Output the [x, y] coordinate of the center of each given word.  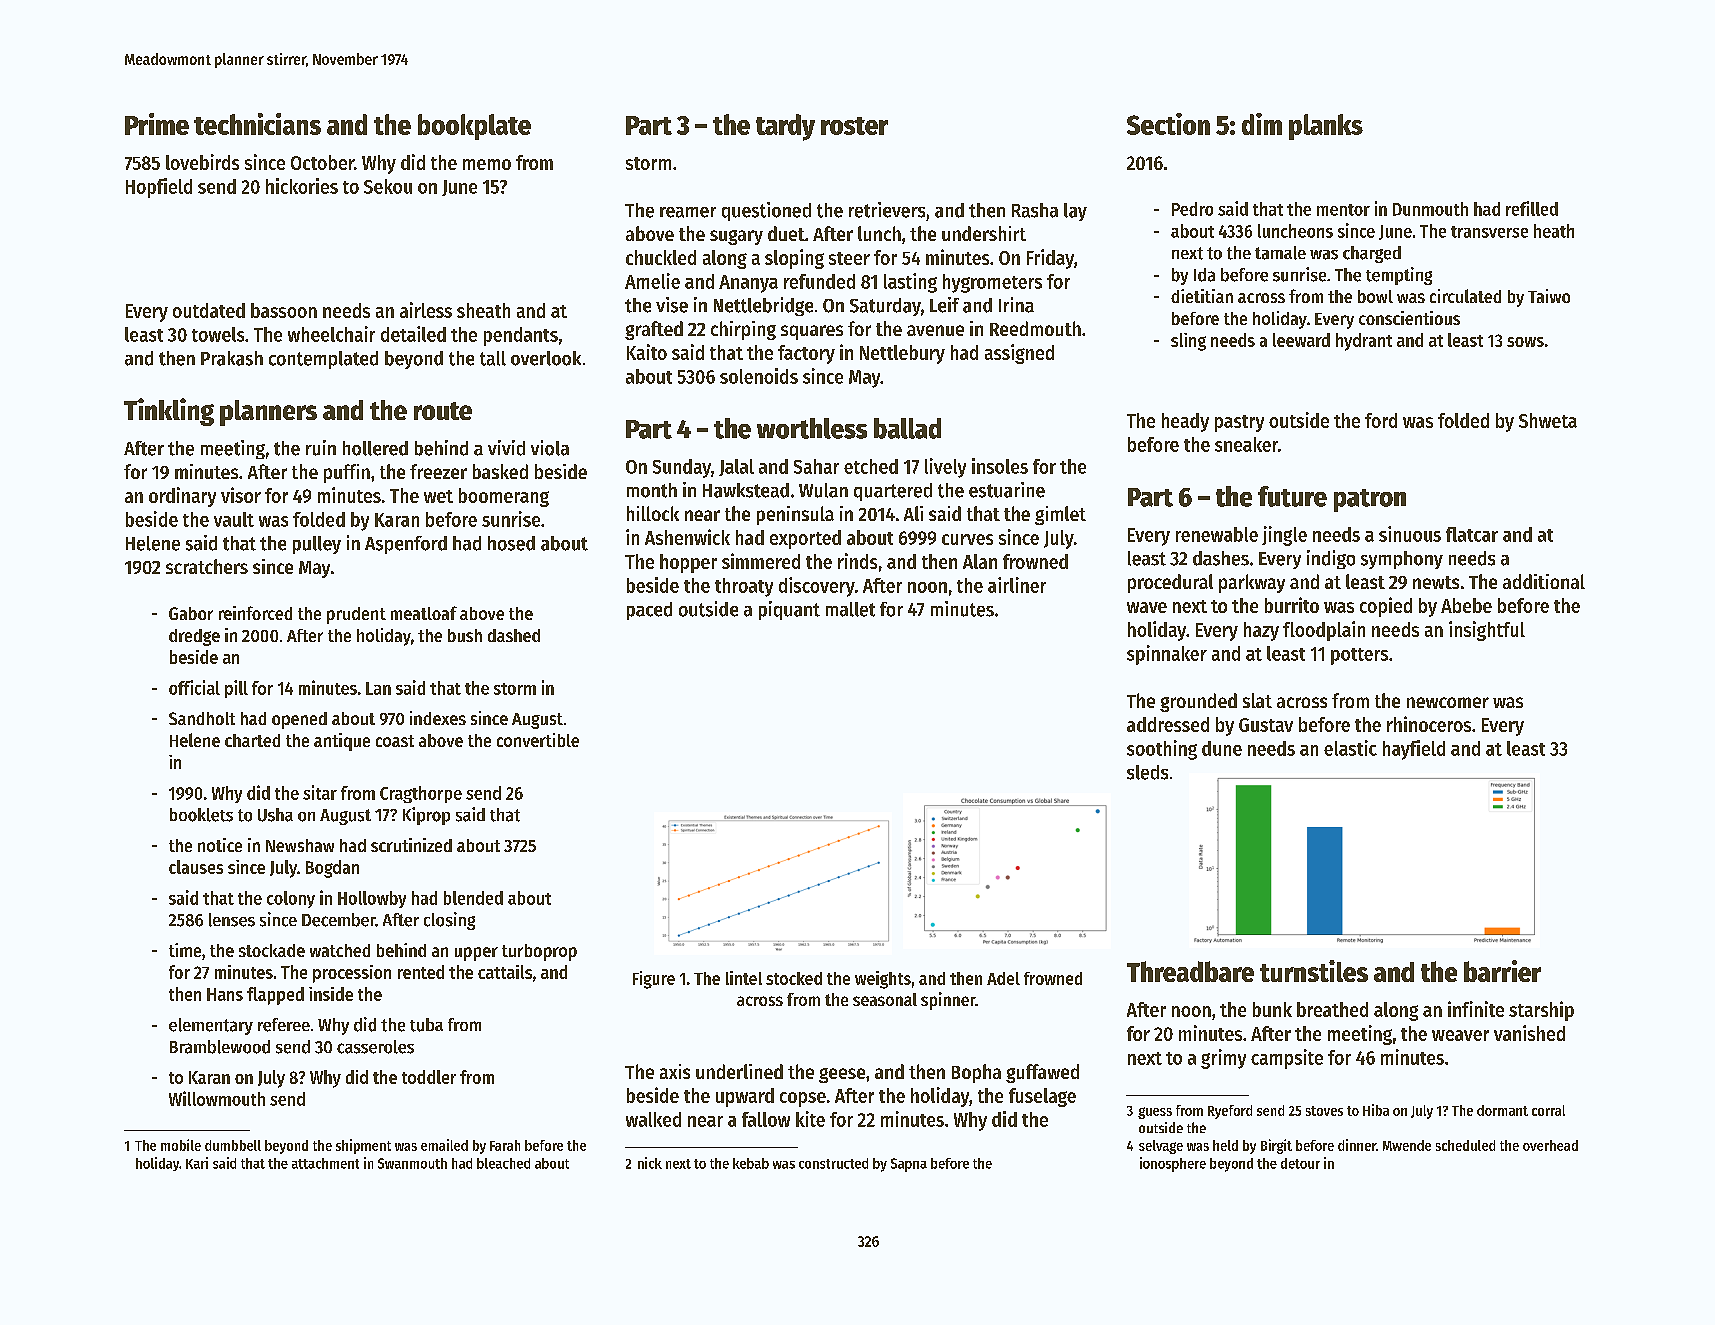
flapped [275, 996]
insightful [1487, 631]
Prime [157, 124]
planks [1326, 127]
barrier [1502, 971]
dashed [514, 635]
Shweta [1548, 420]
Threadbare [1190, 971]
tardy [785, 127]
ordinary [182, 497]
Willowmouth [217, 1098]
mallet [850, 609]
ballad [907, 428]
